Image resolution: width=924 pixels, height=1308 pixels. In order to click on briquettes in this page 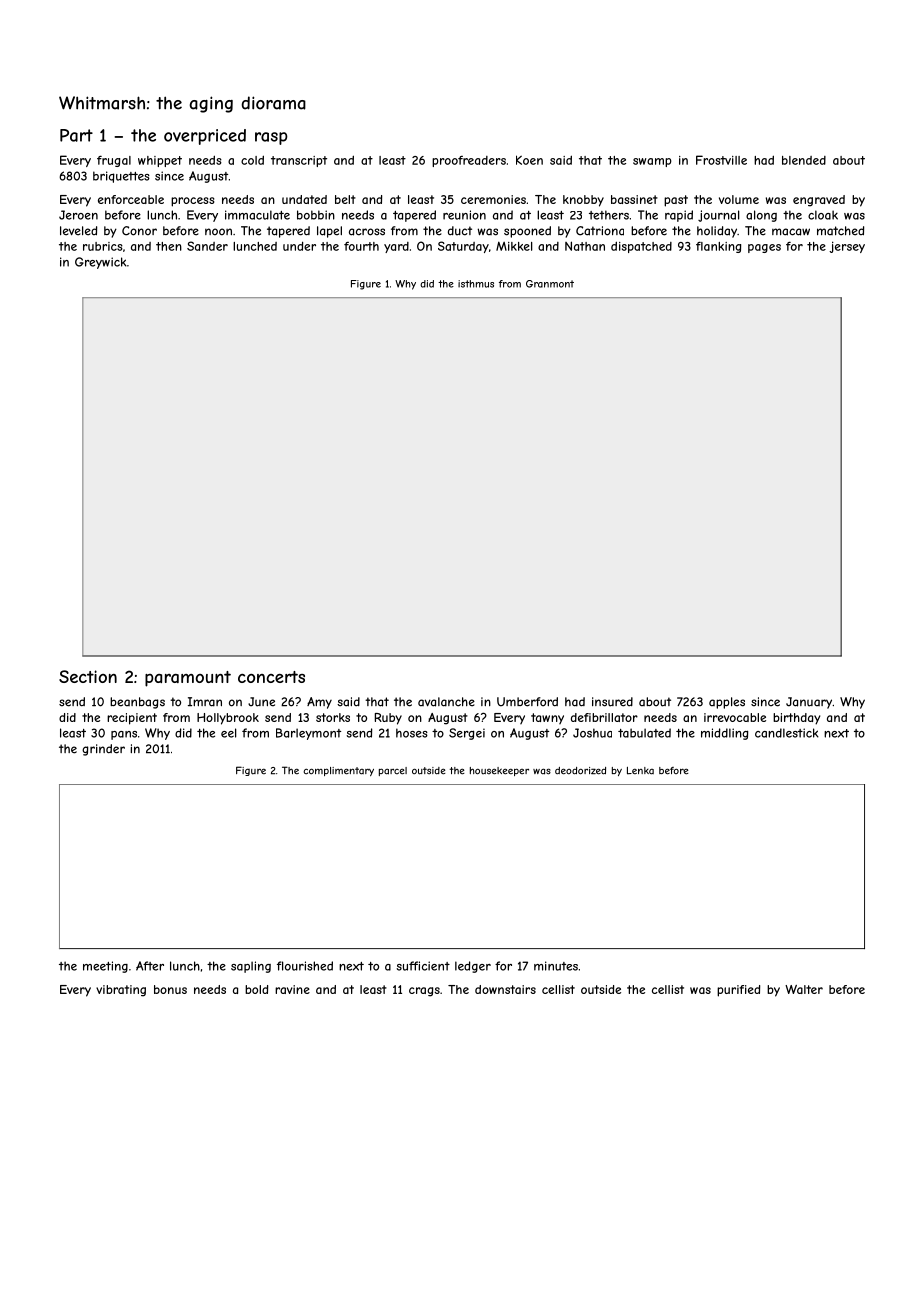, I will do `click(121, 177)`.
